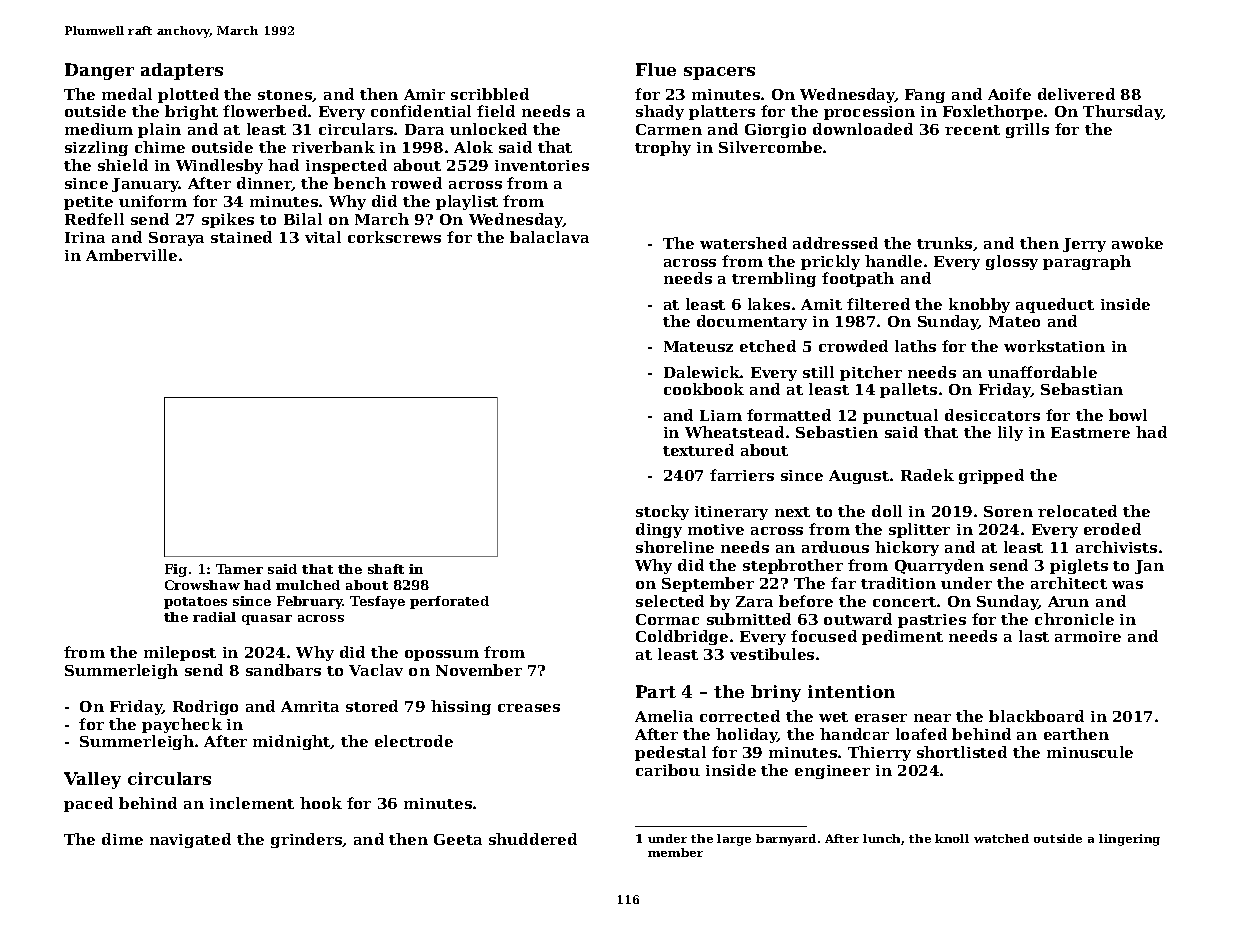 The image size is (1233, 952). I want to click on trunks, so click(944, 243).
